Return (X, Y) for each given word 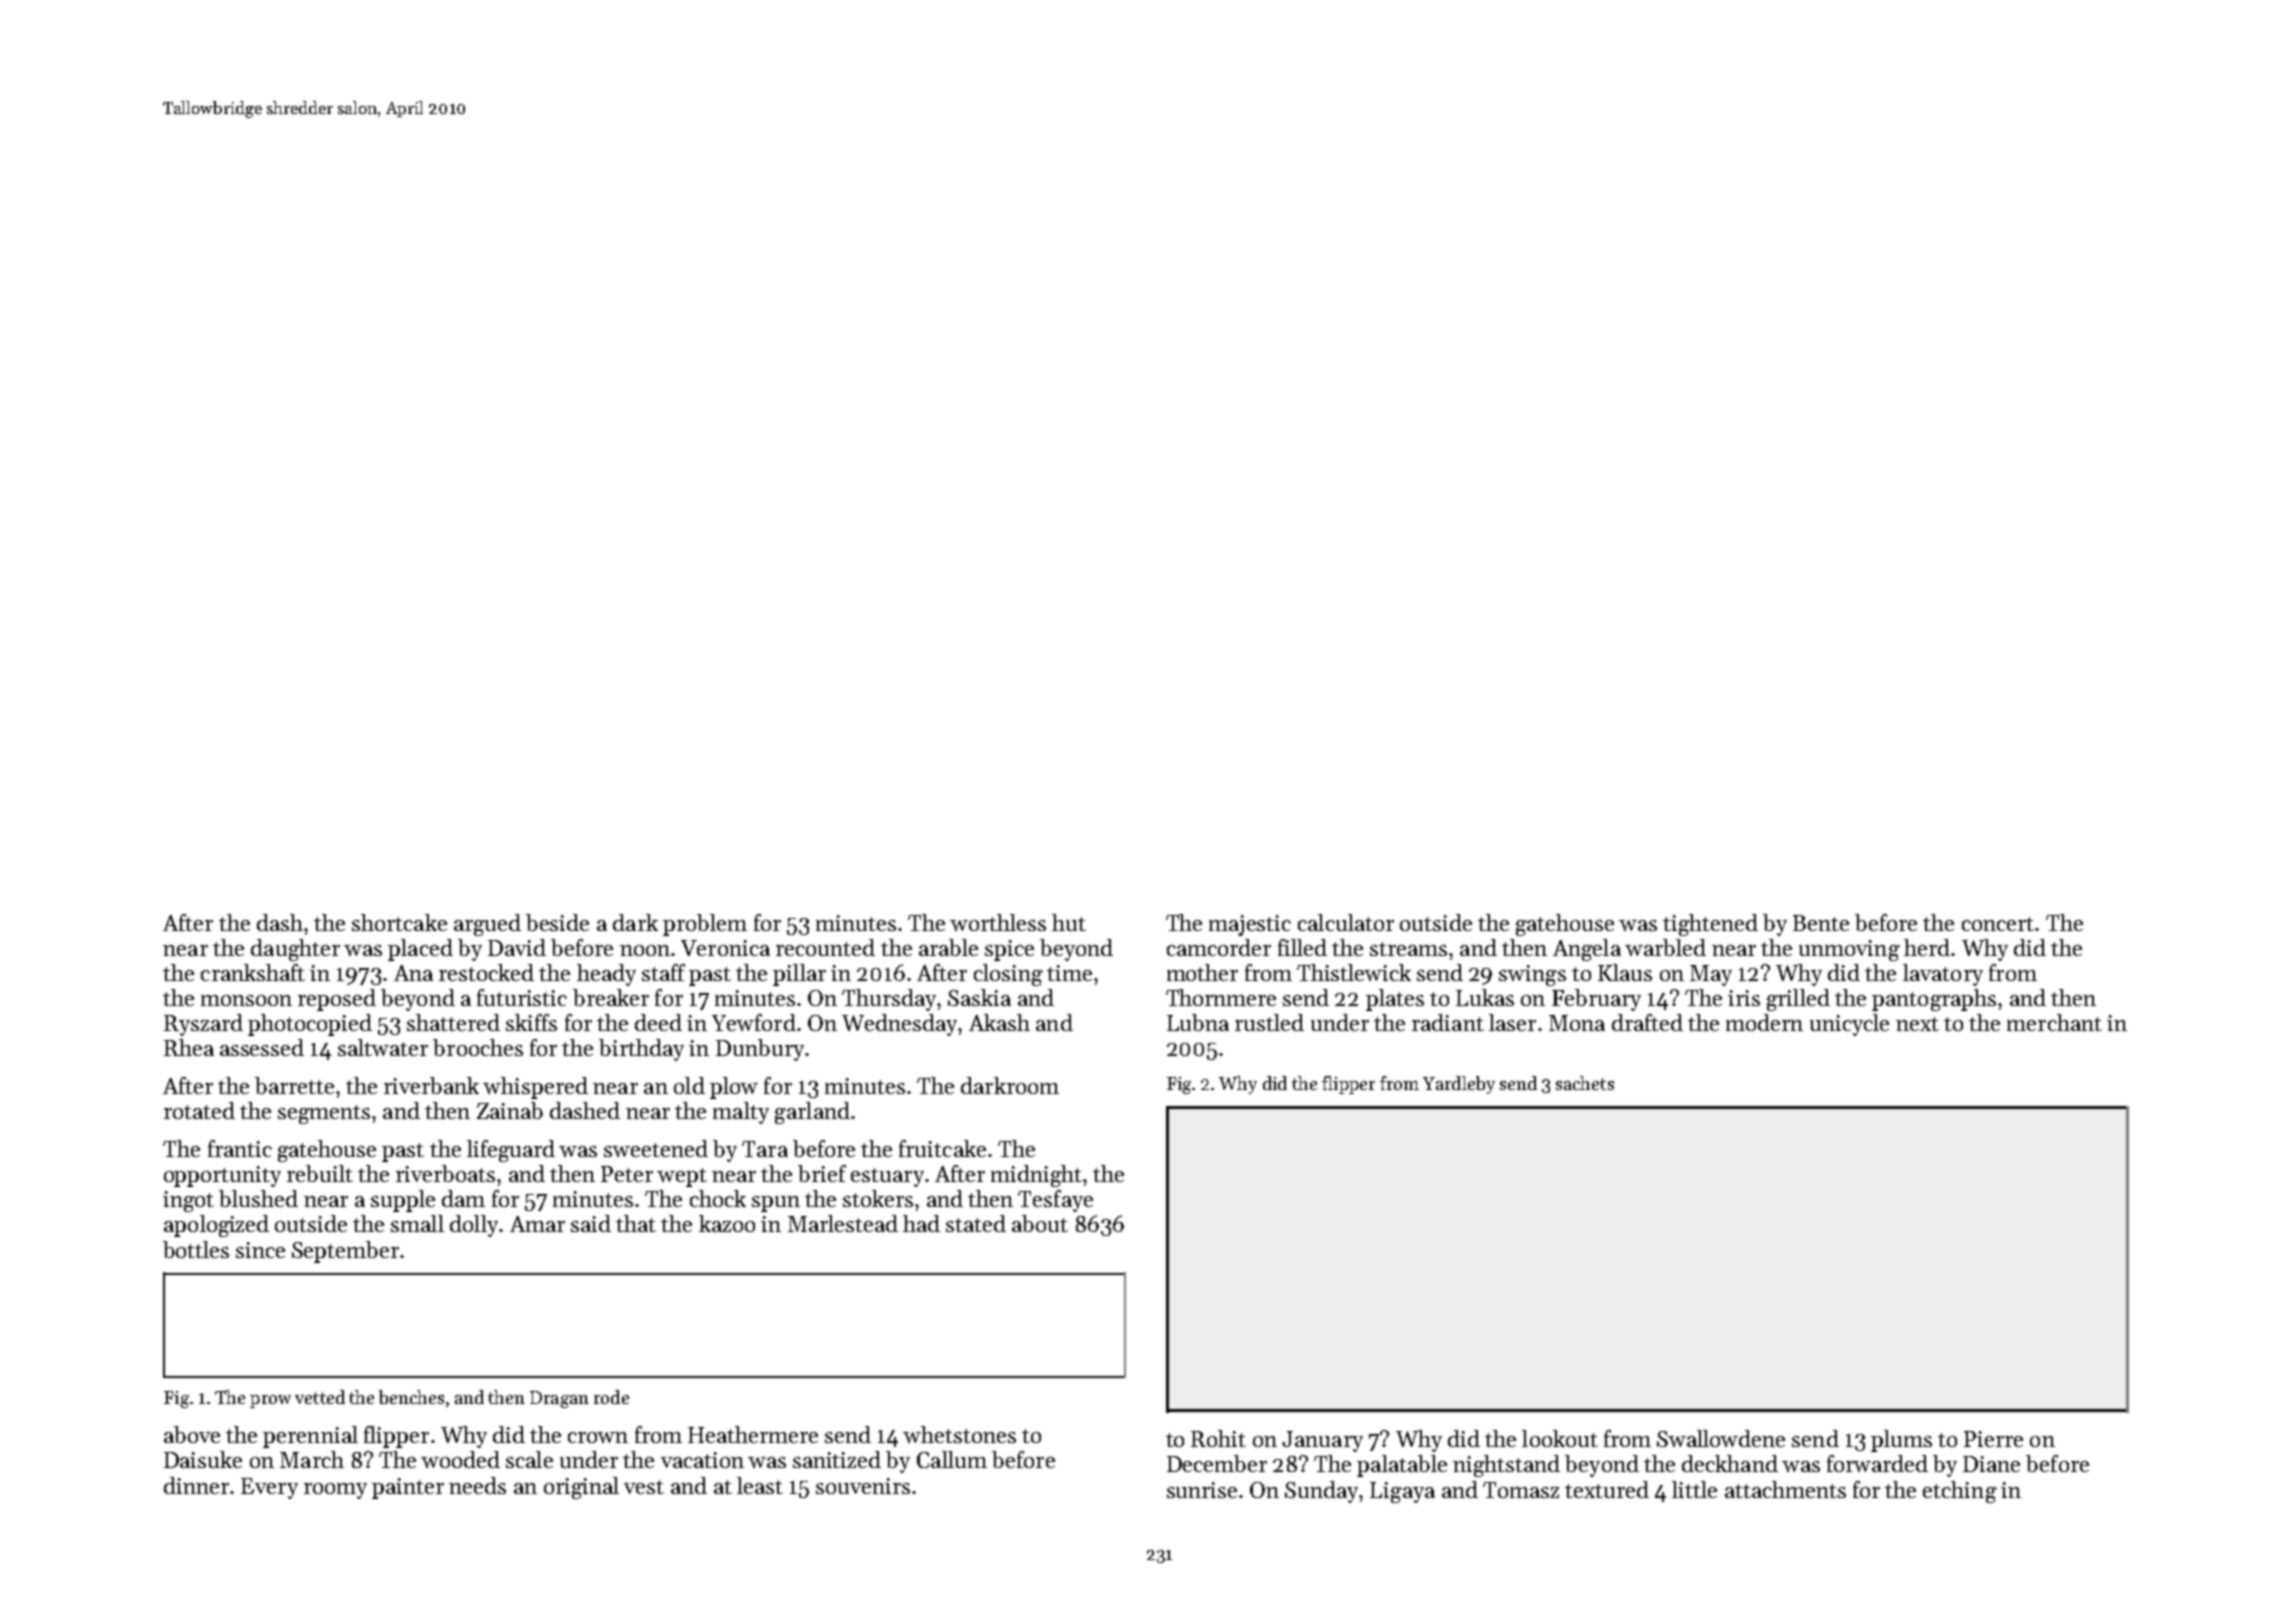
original (581, 1488)
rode (611, 1397)
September (345, 1252)
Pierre (1993, 1439)
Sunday (1322, 1492)
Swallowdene (1721, 1438)
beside (557, 922)
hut (1069, 922)
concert (1998, 924)
